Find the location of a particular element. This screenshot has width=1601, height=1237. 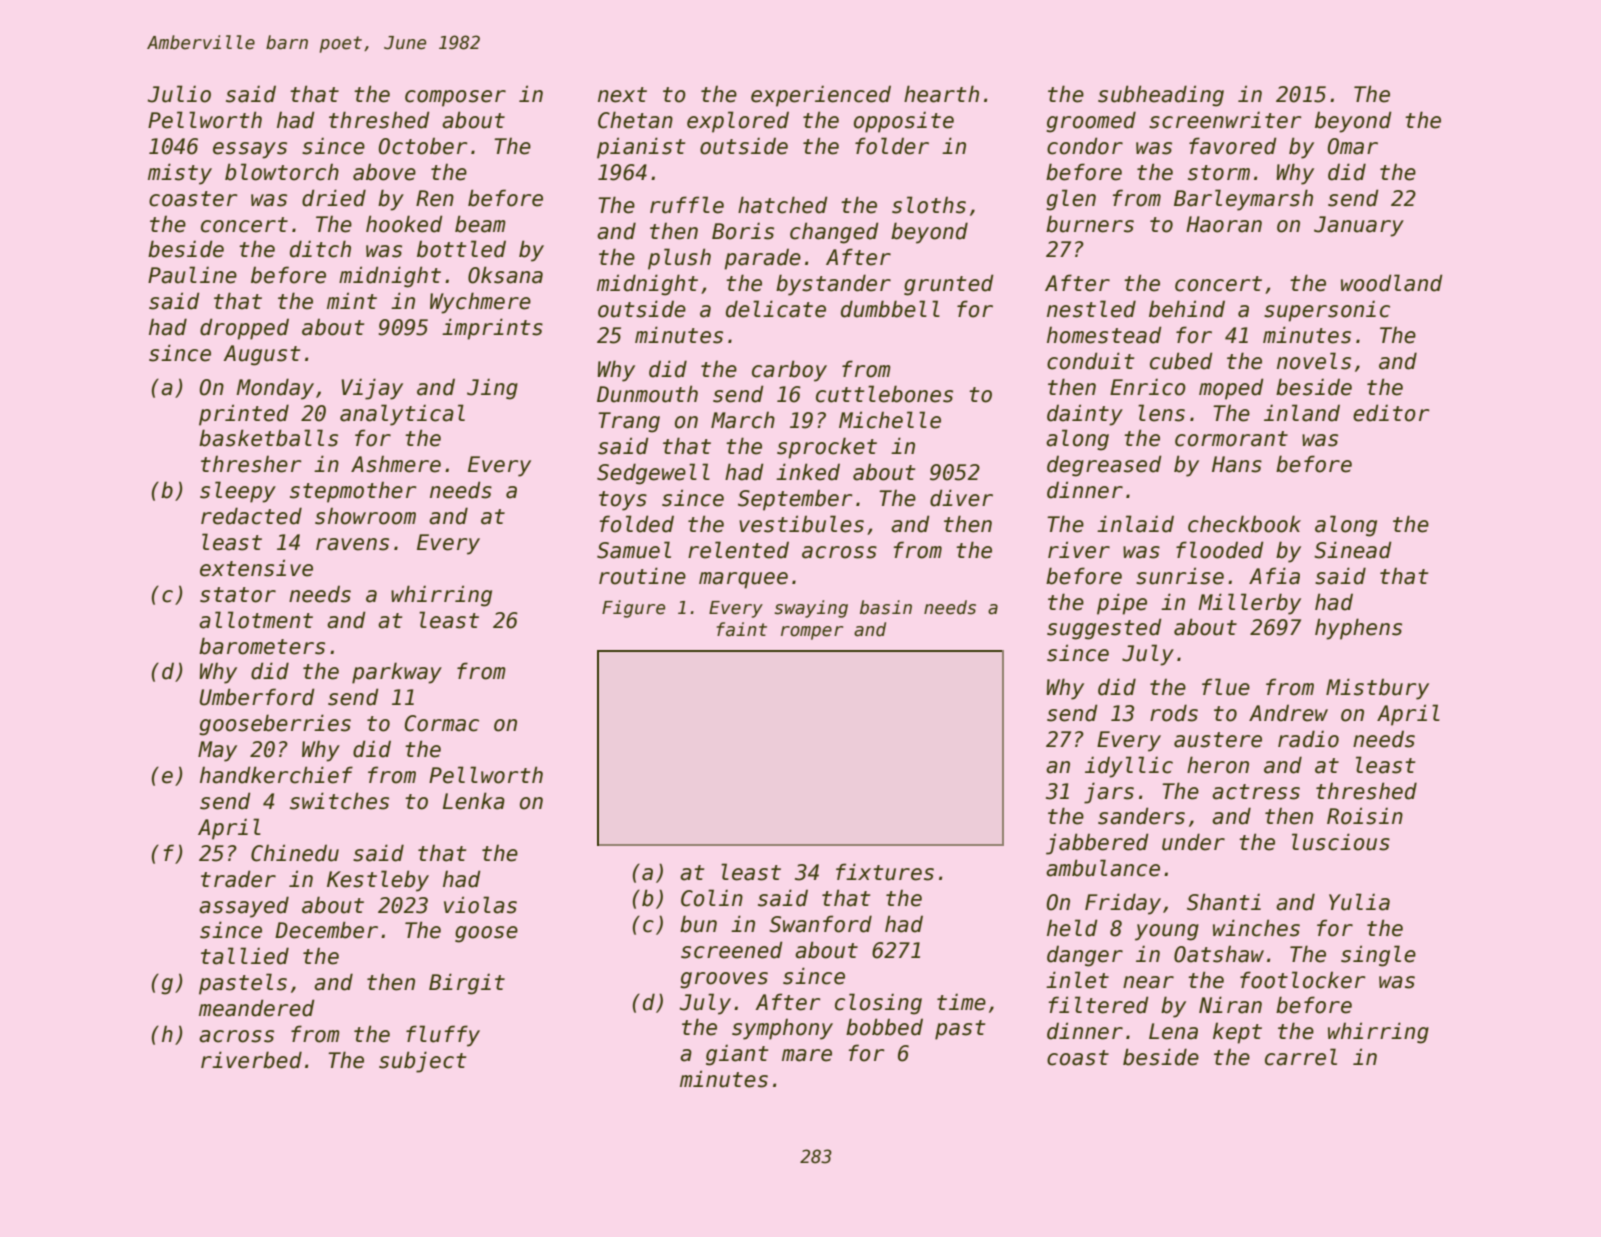

Julio is located at coordinates (179, 94).
